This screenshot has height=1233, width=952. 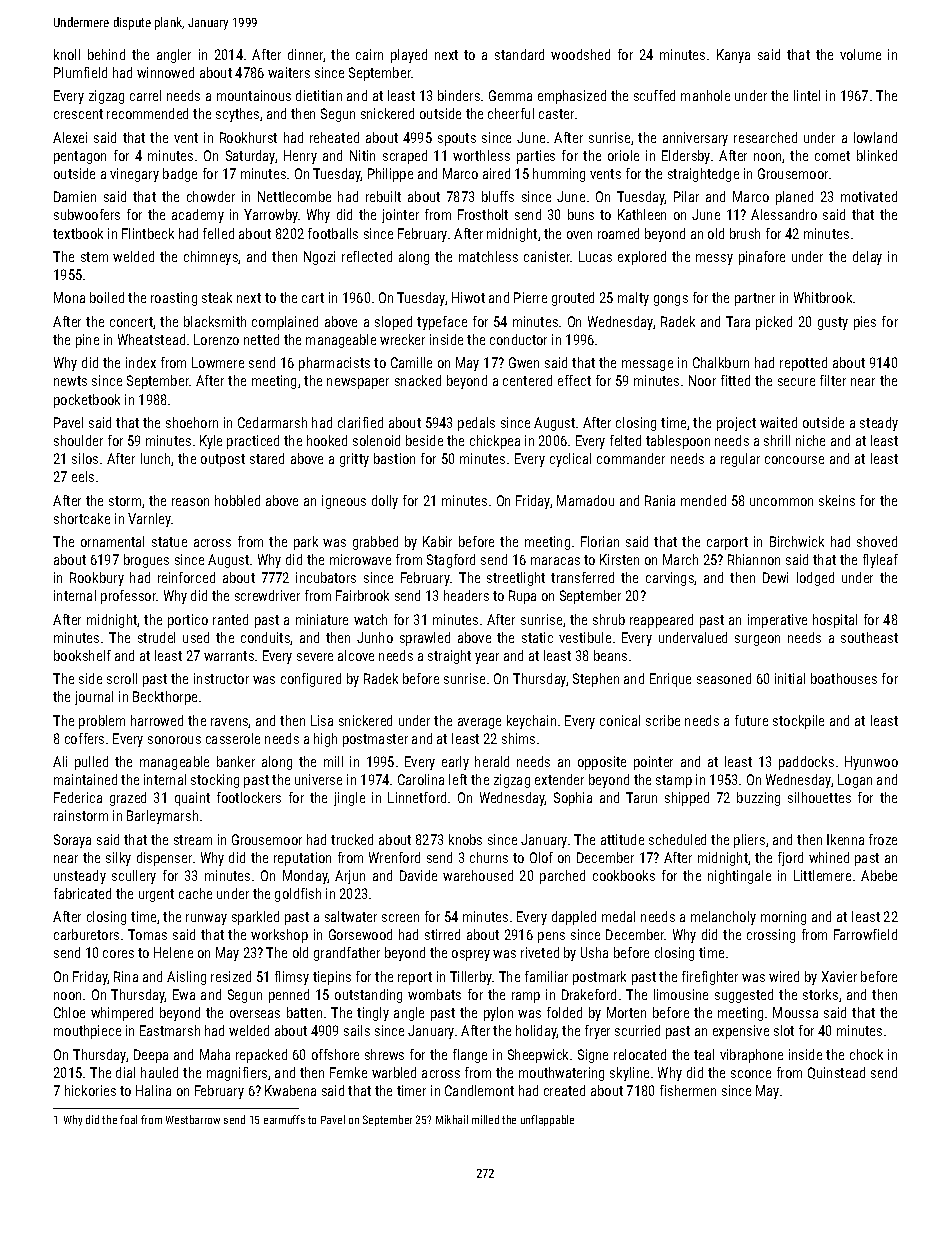 I want to click on oriole, so click(x=623, y=155).
